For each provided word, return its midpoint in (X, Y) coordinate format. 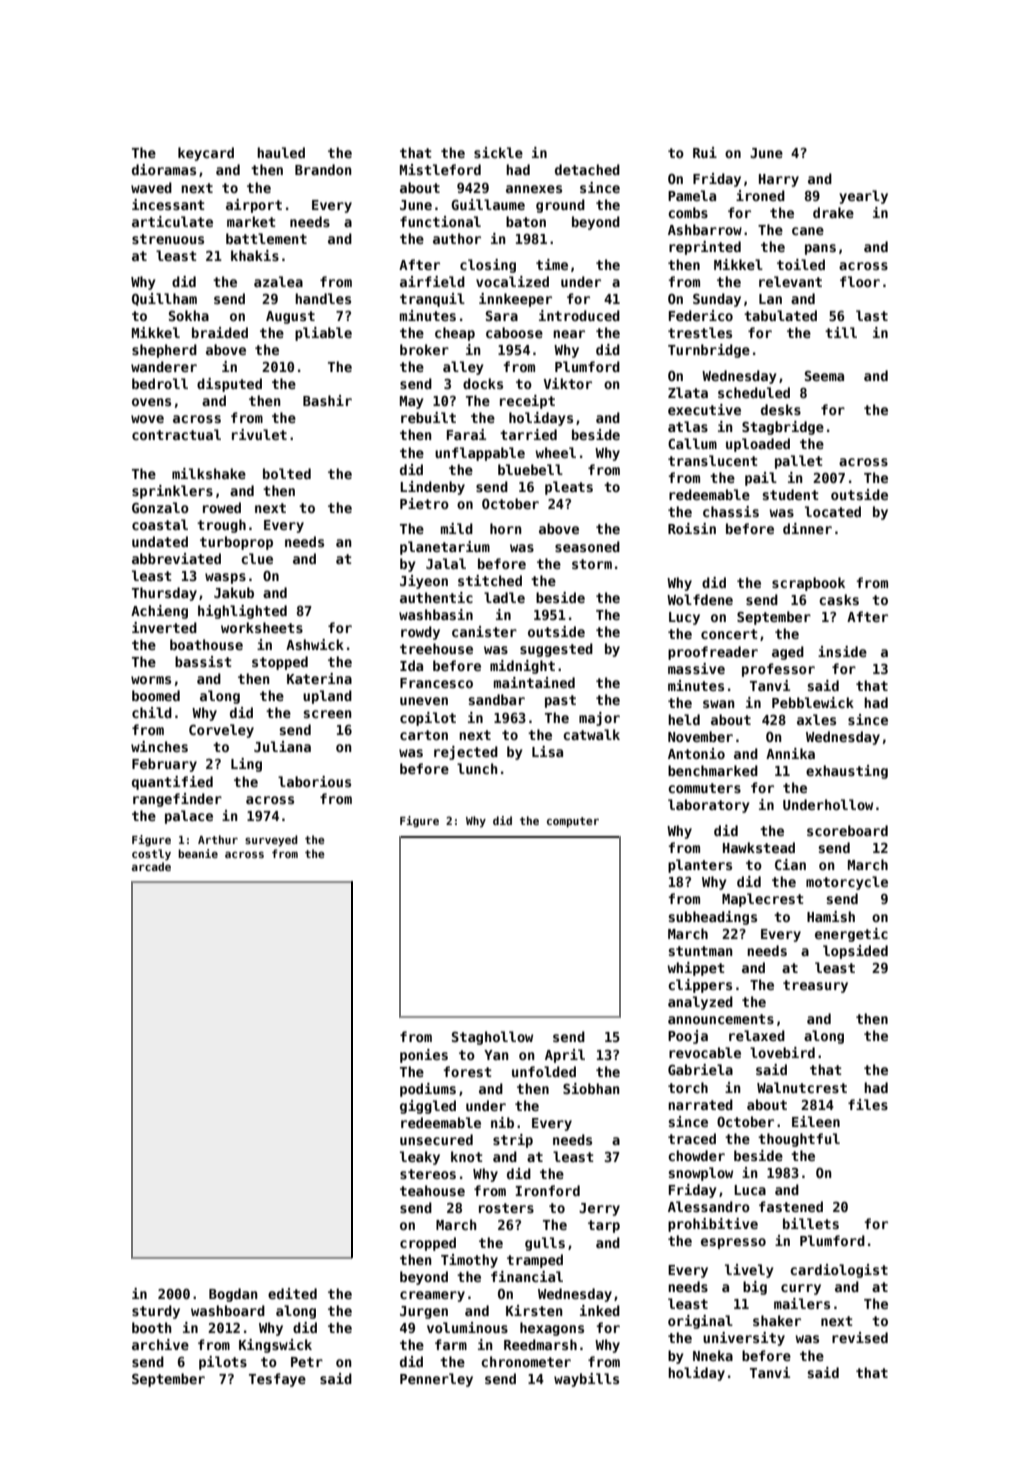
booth (152, 1327)
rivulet (259, 434)
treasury (815, 986)
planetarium (445, 548)
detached (587, 169)
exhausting (847, 772)
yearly (863, 197)
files (868, 1104)
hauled (281, 152)
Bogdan (233, 1295)
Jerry (599, 1209)
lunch (477, 768)
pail (761, 479)
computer (573, 822)
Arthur (218, 839)
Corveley (221, 731)
